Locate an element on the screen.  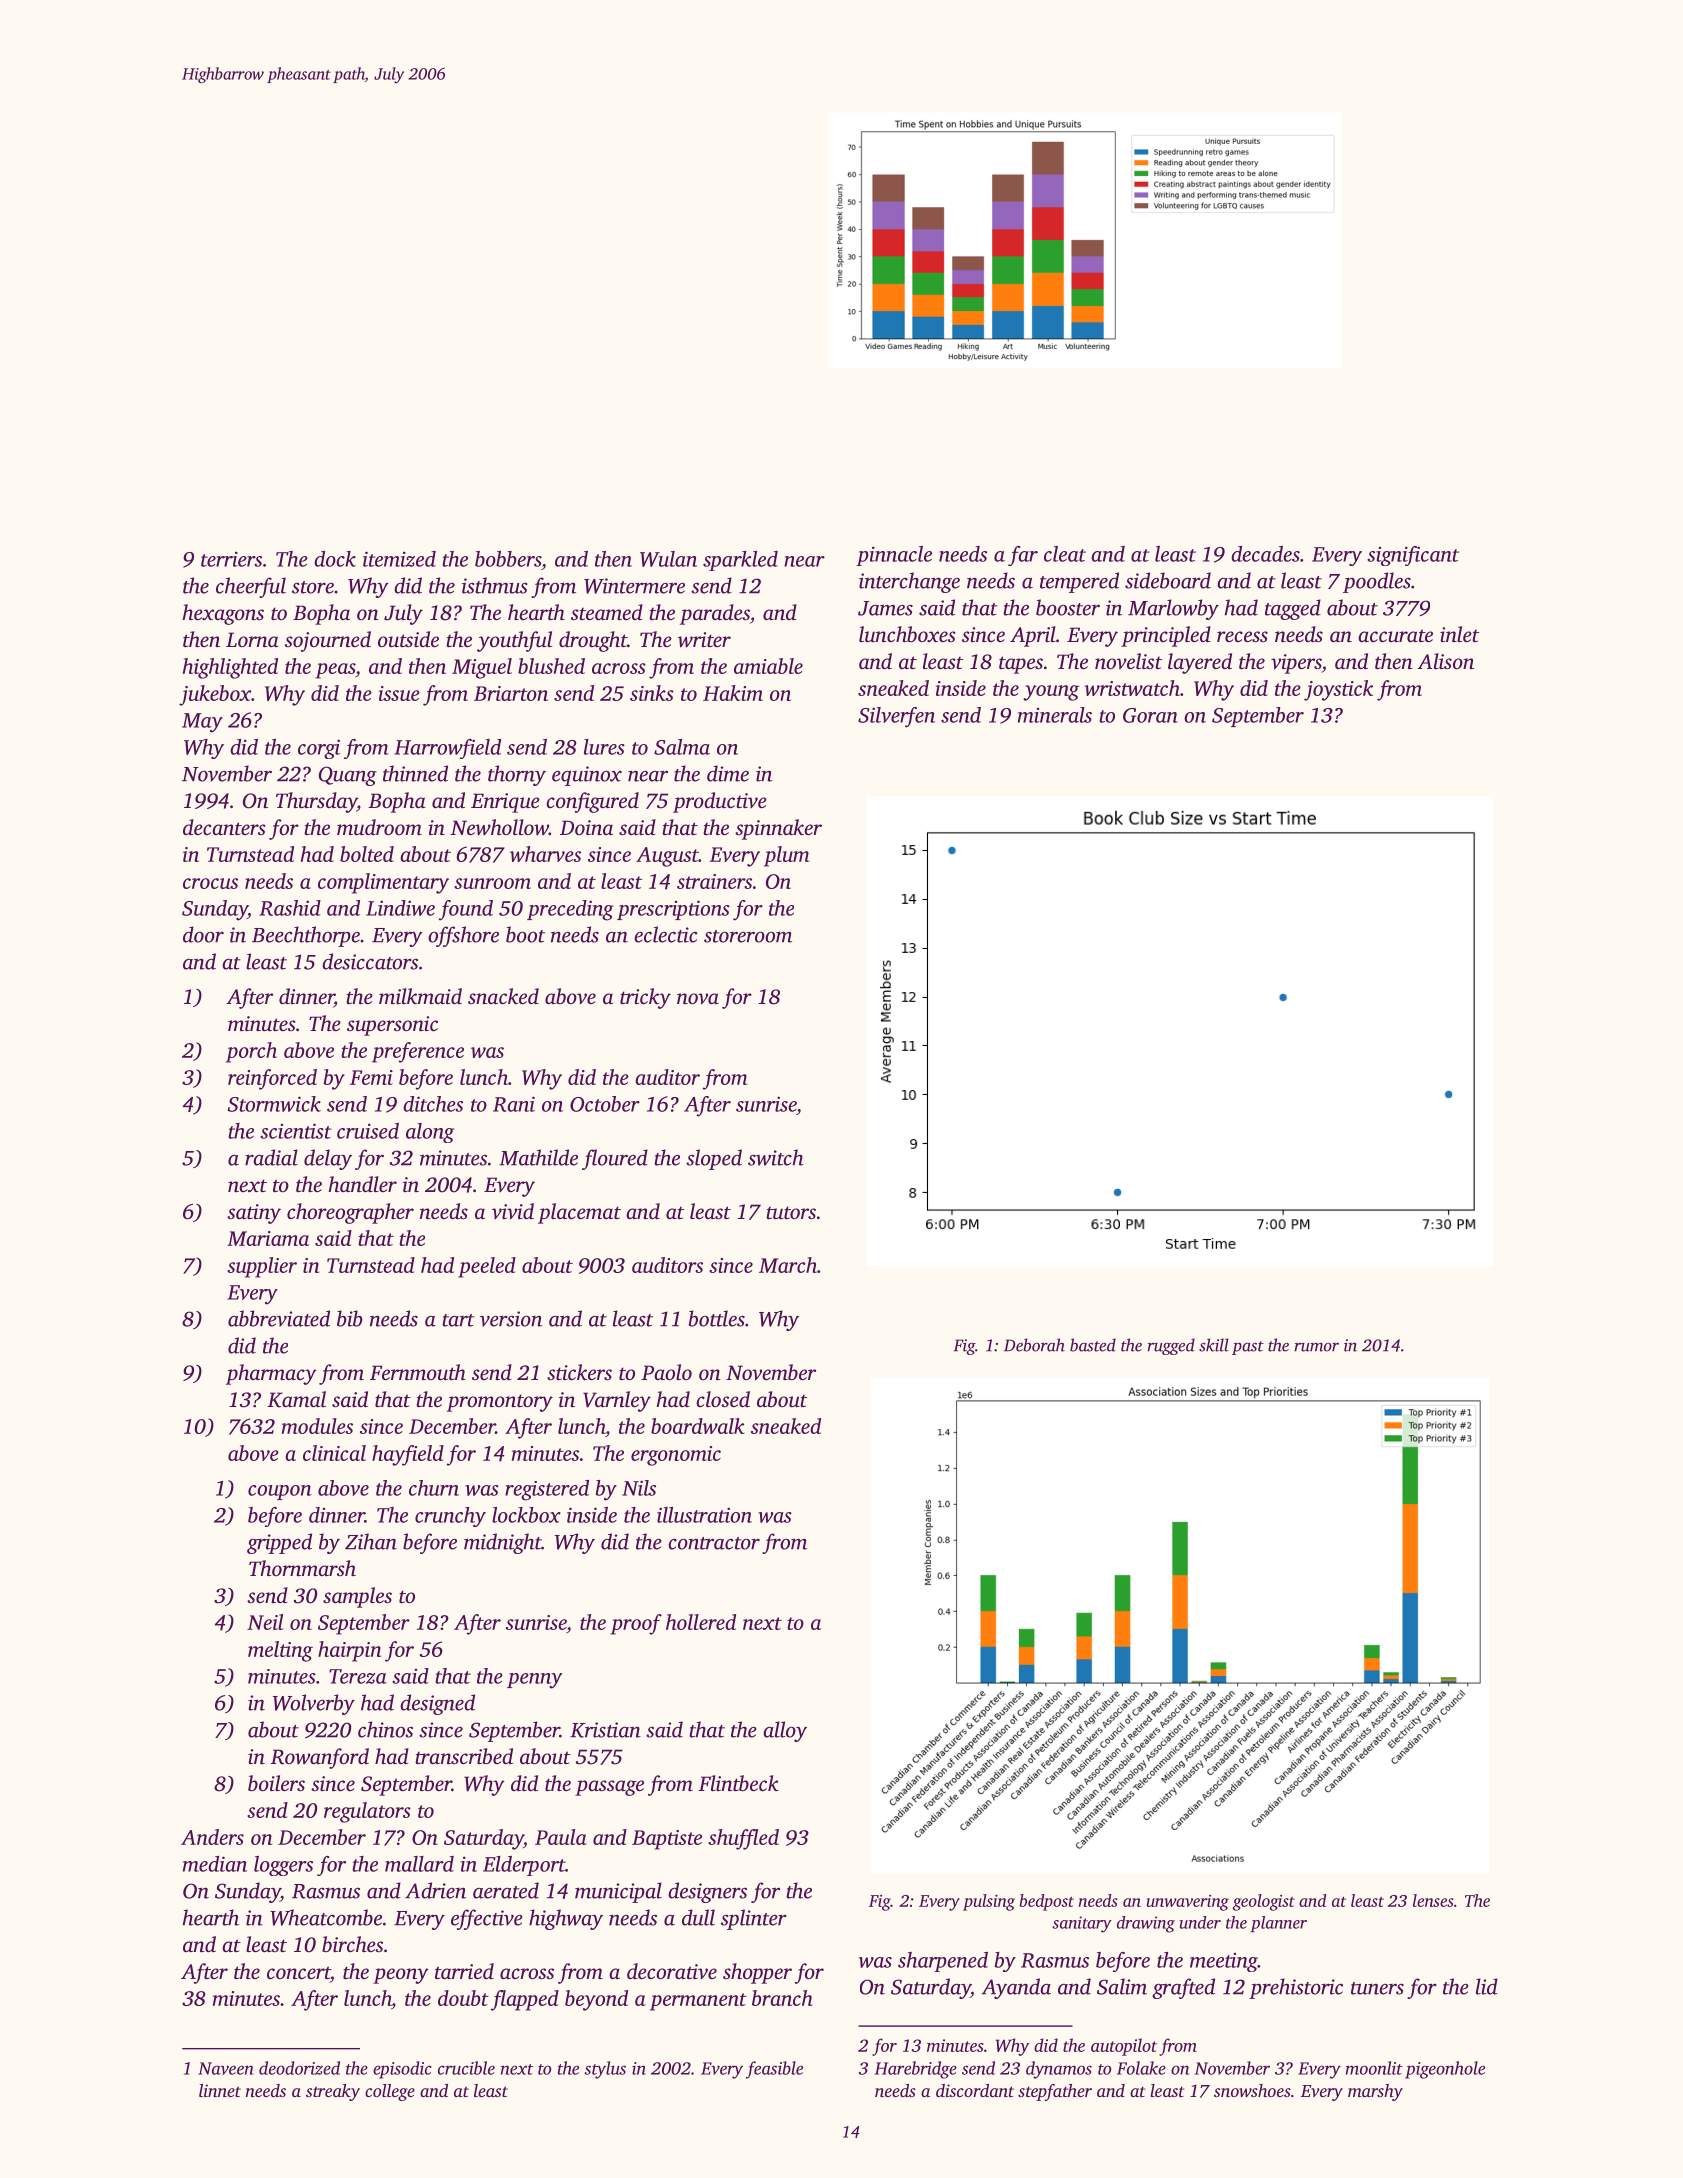
outside is located at coordinates (408, 639).
